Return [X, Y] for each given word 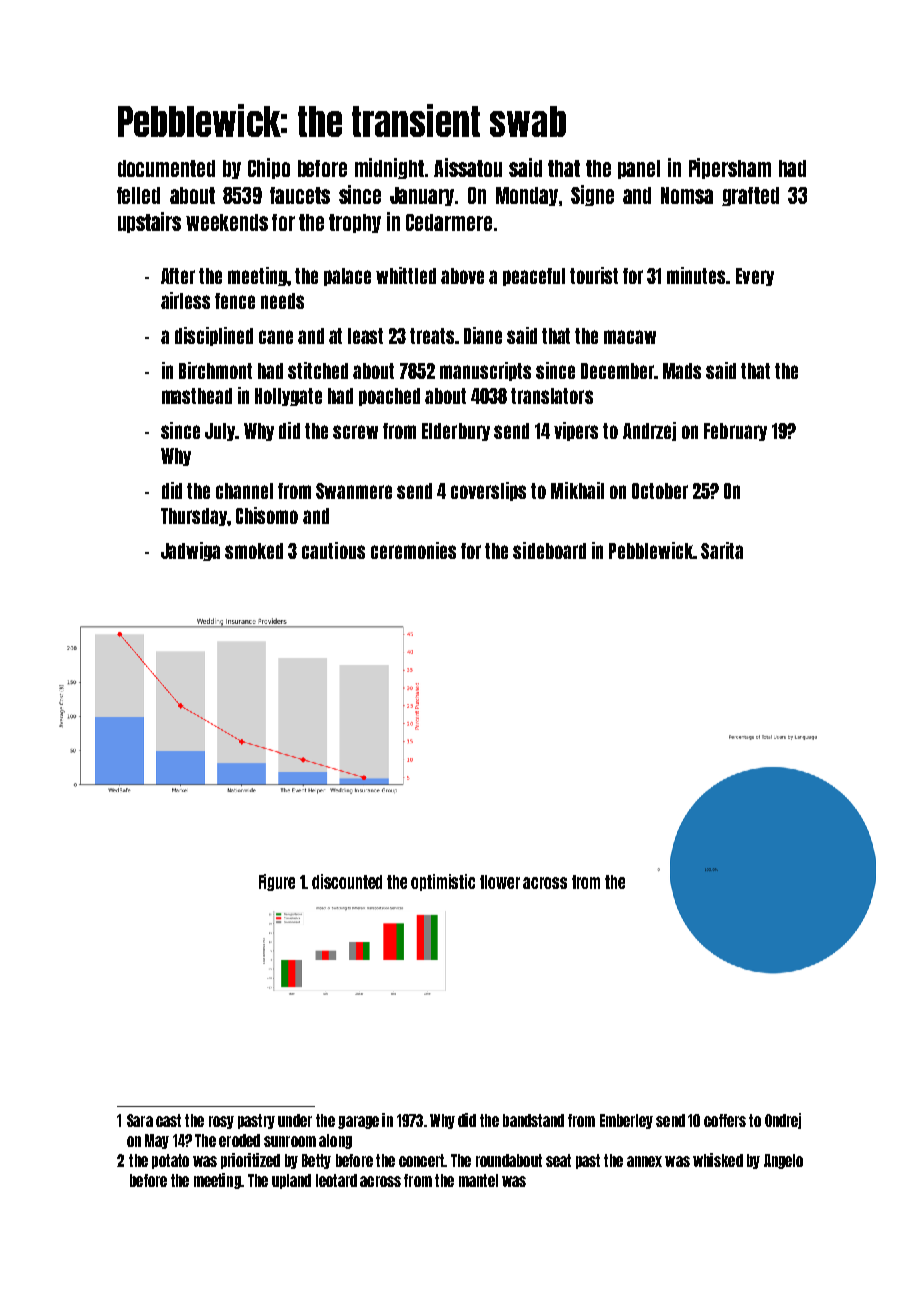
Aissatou [468, 167]
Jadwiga [190, 551]
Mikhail [577, 490]
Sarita [722, 550]
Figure [277, 882]
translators [552, 396]
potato [170, 1161]
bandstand [533, 1120]
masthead [197, 396]
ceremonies [413, 550]
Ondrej [783, 1121]
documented [166, 168]
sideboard [549, 550]
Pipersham [730, 168]
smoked [254, 551]
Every [755, 277]
